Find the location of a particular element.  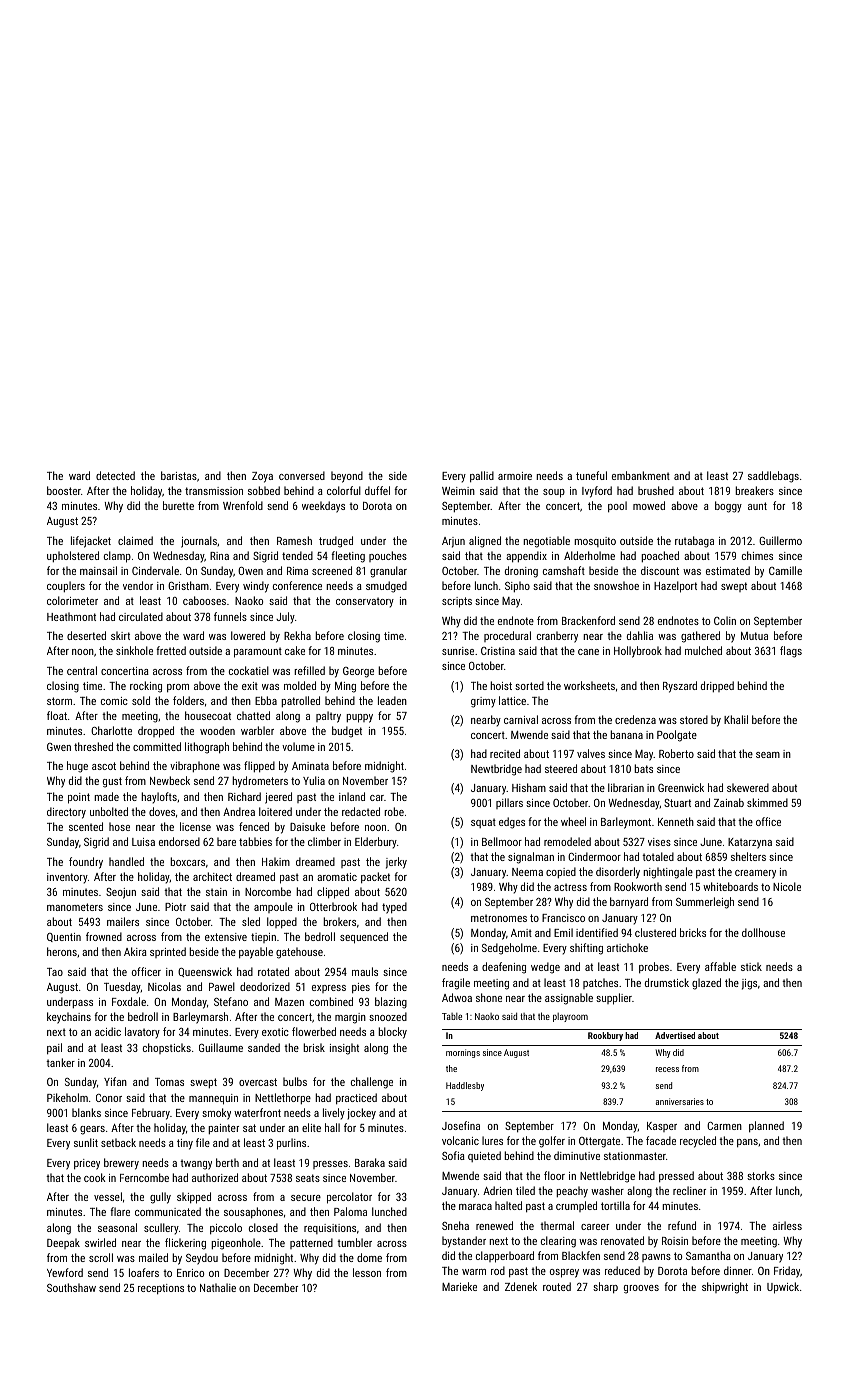

Yifan is located at coordinates (115, 1081).
